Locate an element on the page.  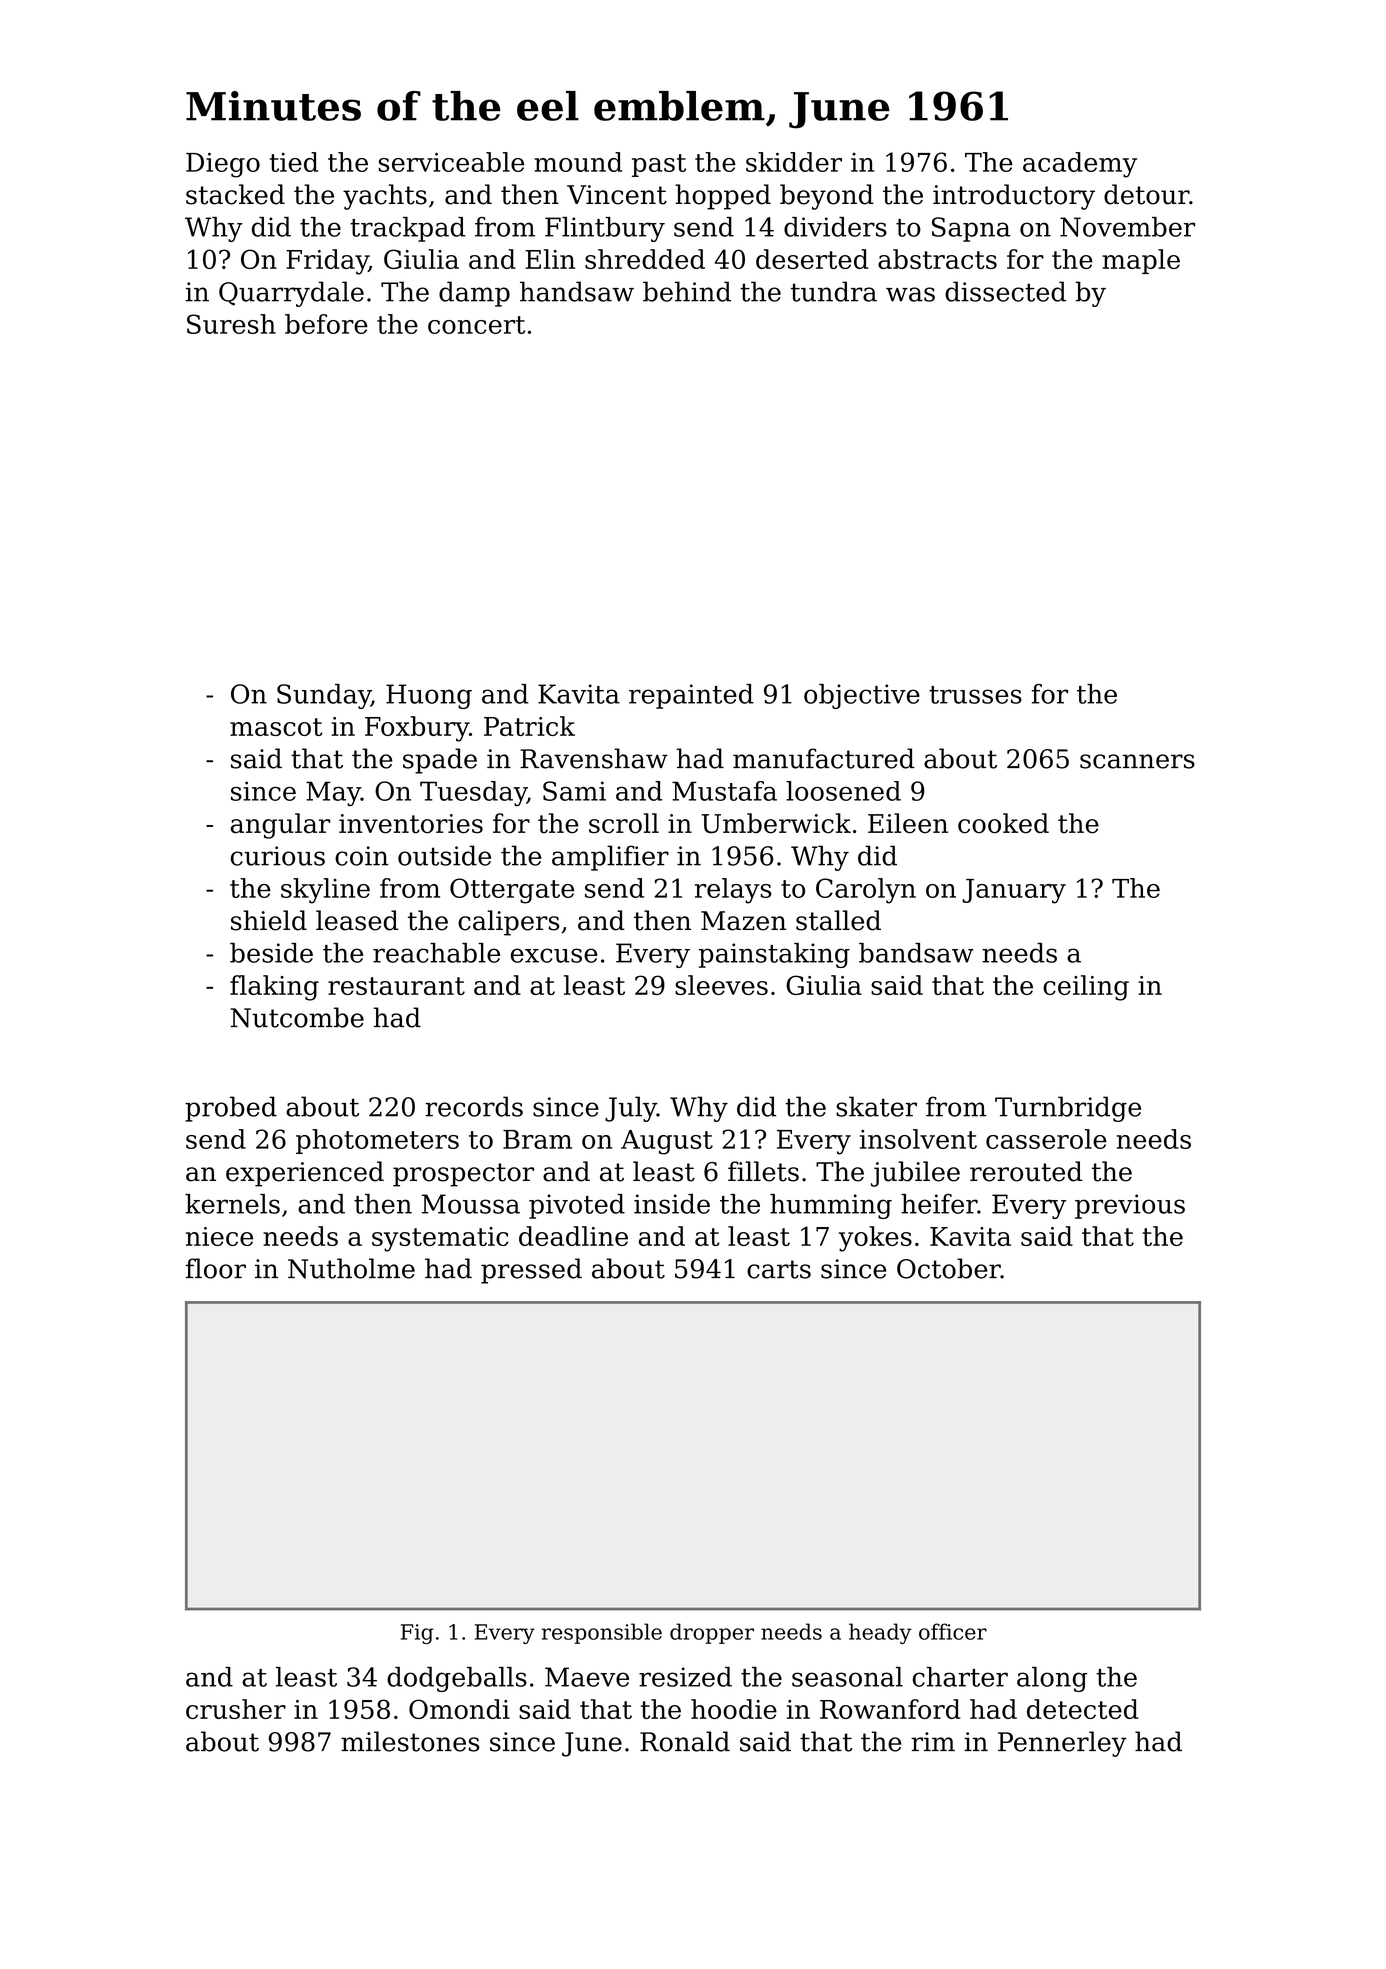
Diego is located at coordinates (223, 165).
